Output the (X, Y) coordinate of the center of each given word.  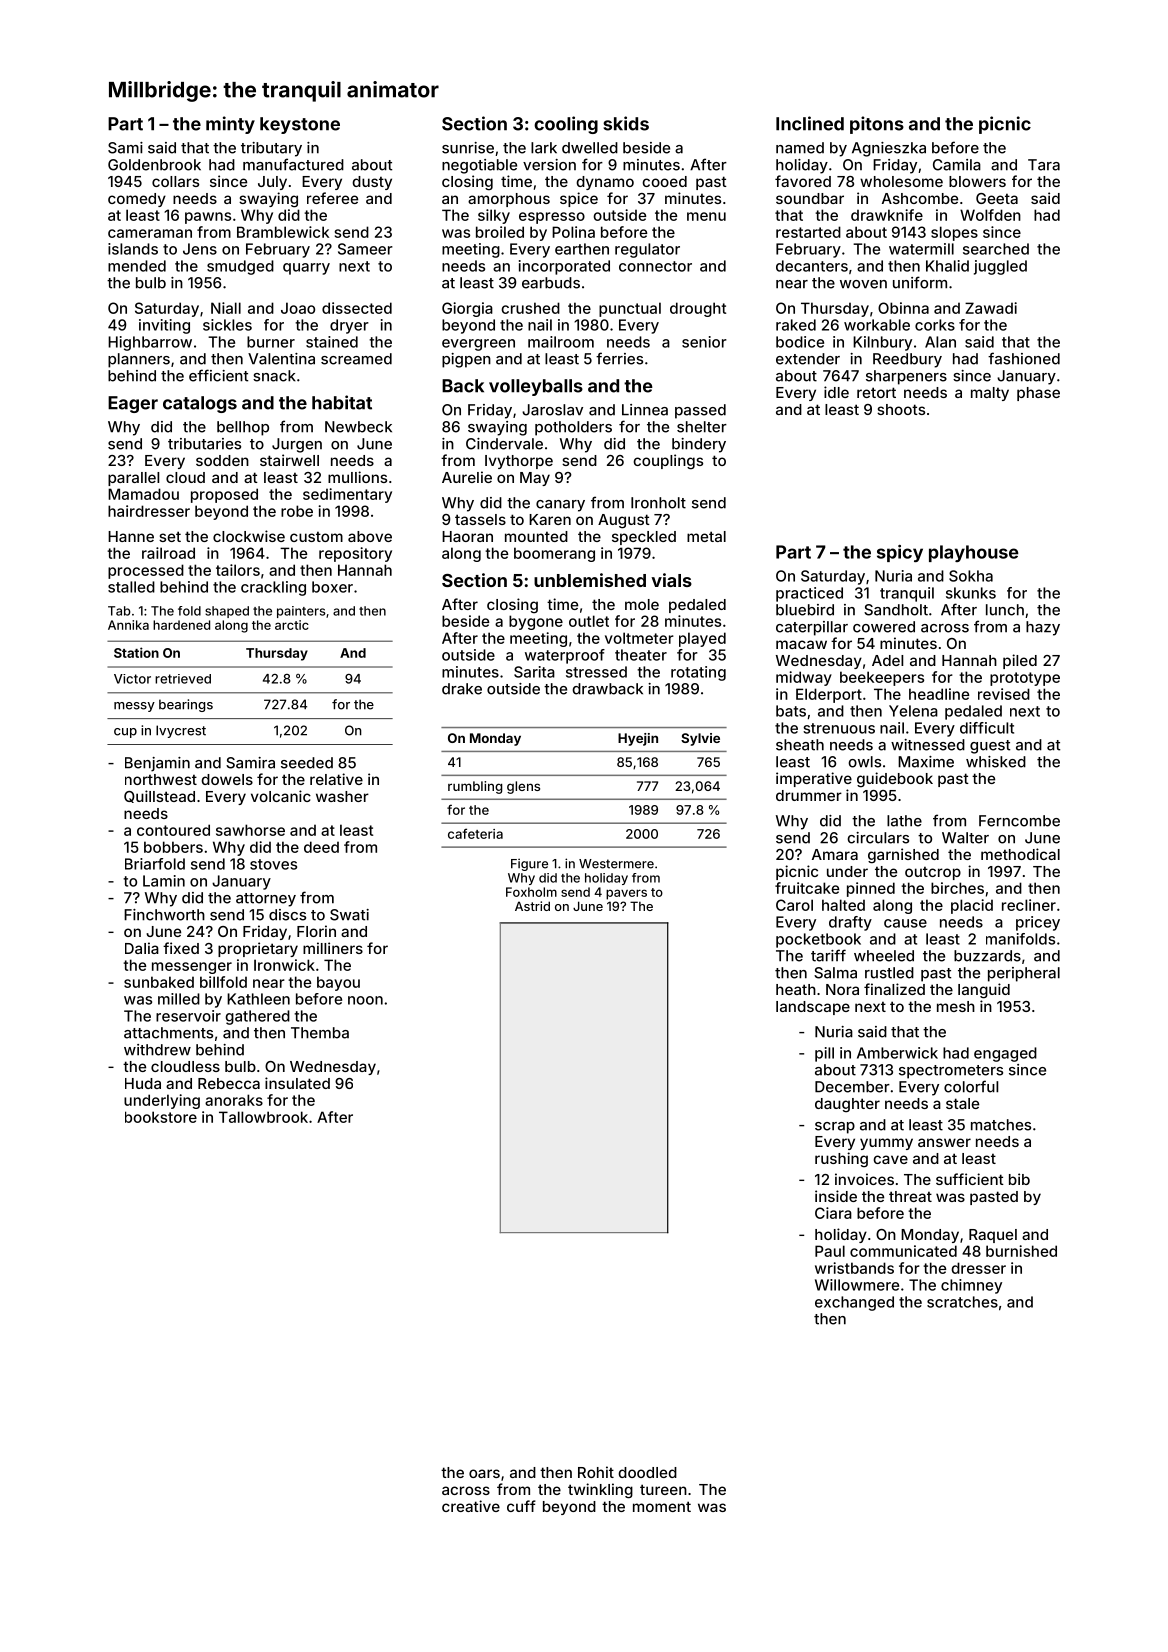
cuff (521, 1506)
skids (626, 123)
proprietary (258, 949)
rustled (889, 973)
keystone (300, 125)
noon (365, 1000)
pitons (877, 125)
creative (471, 1506)
